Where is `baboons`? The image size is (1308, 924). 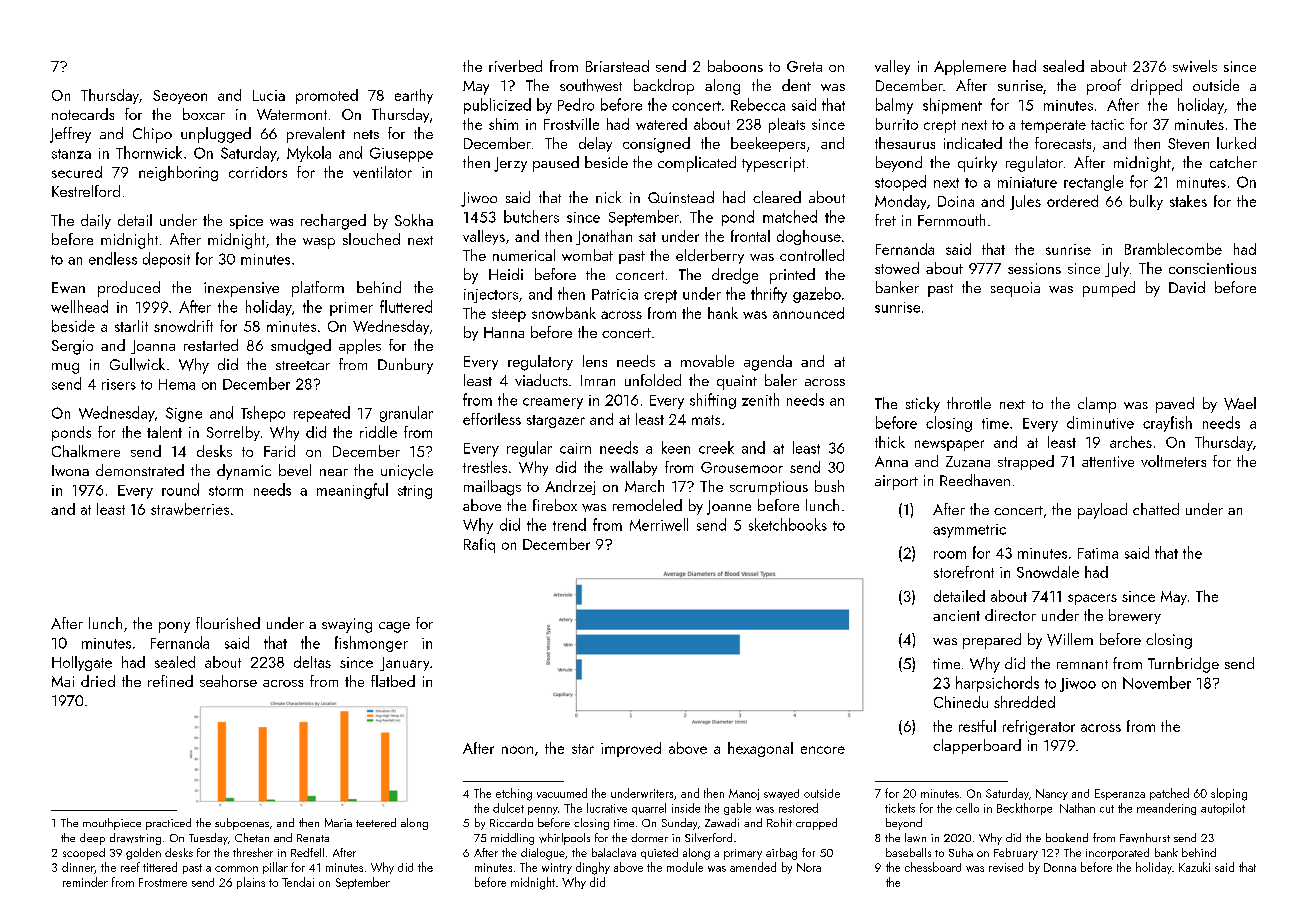 baboons is located at coordinates (735, 66).
